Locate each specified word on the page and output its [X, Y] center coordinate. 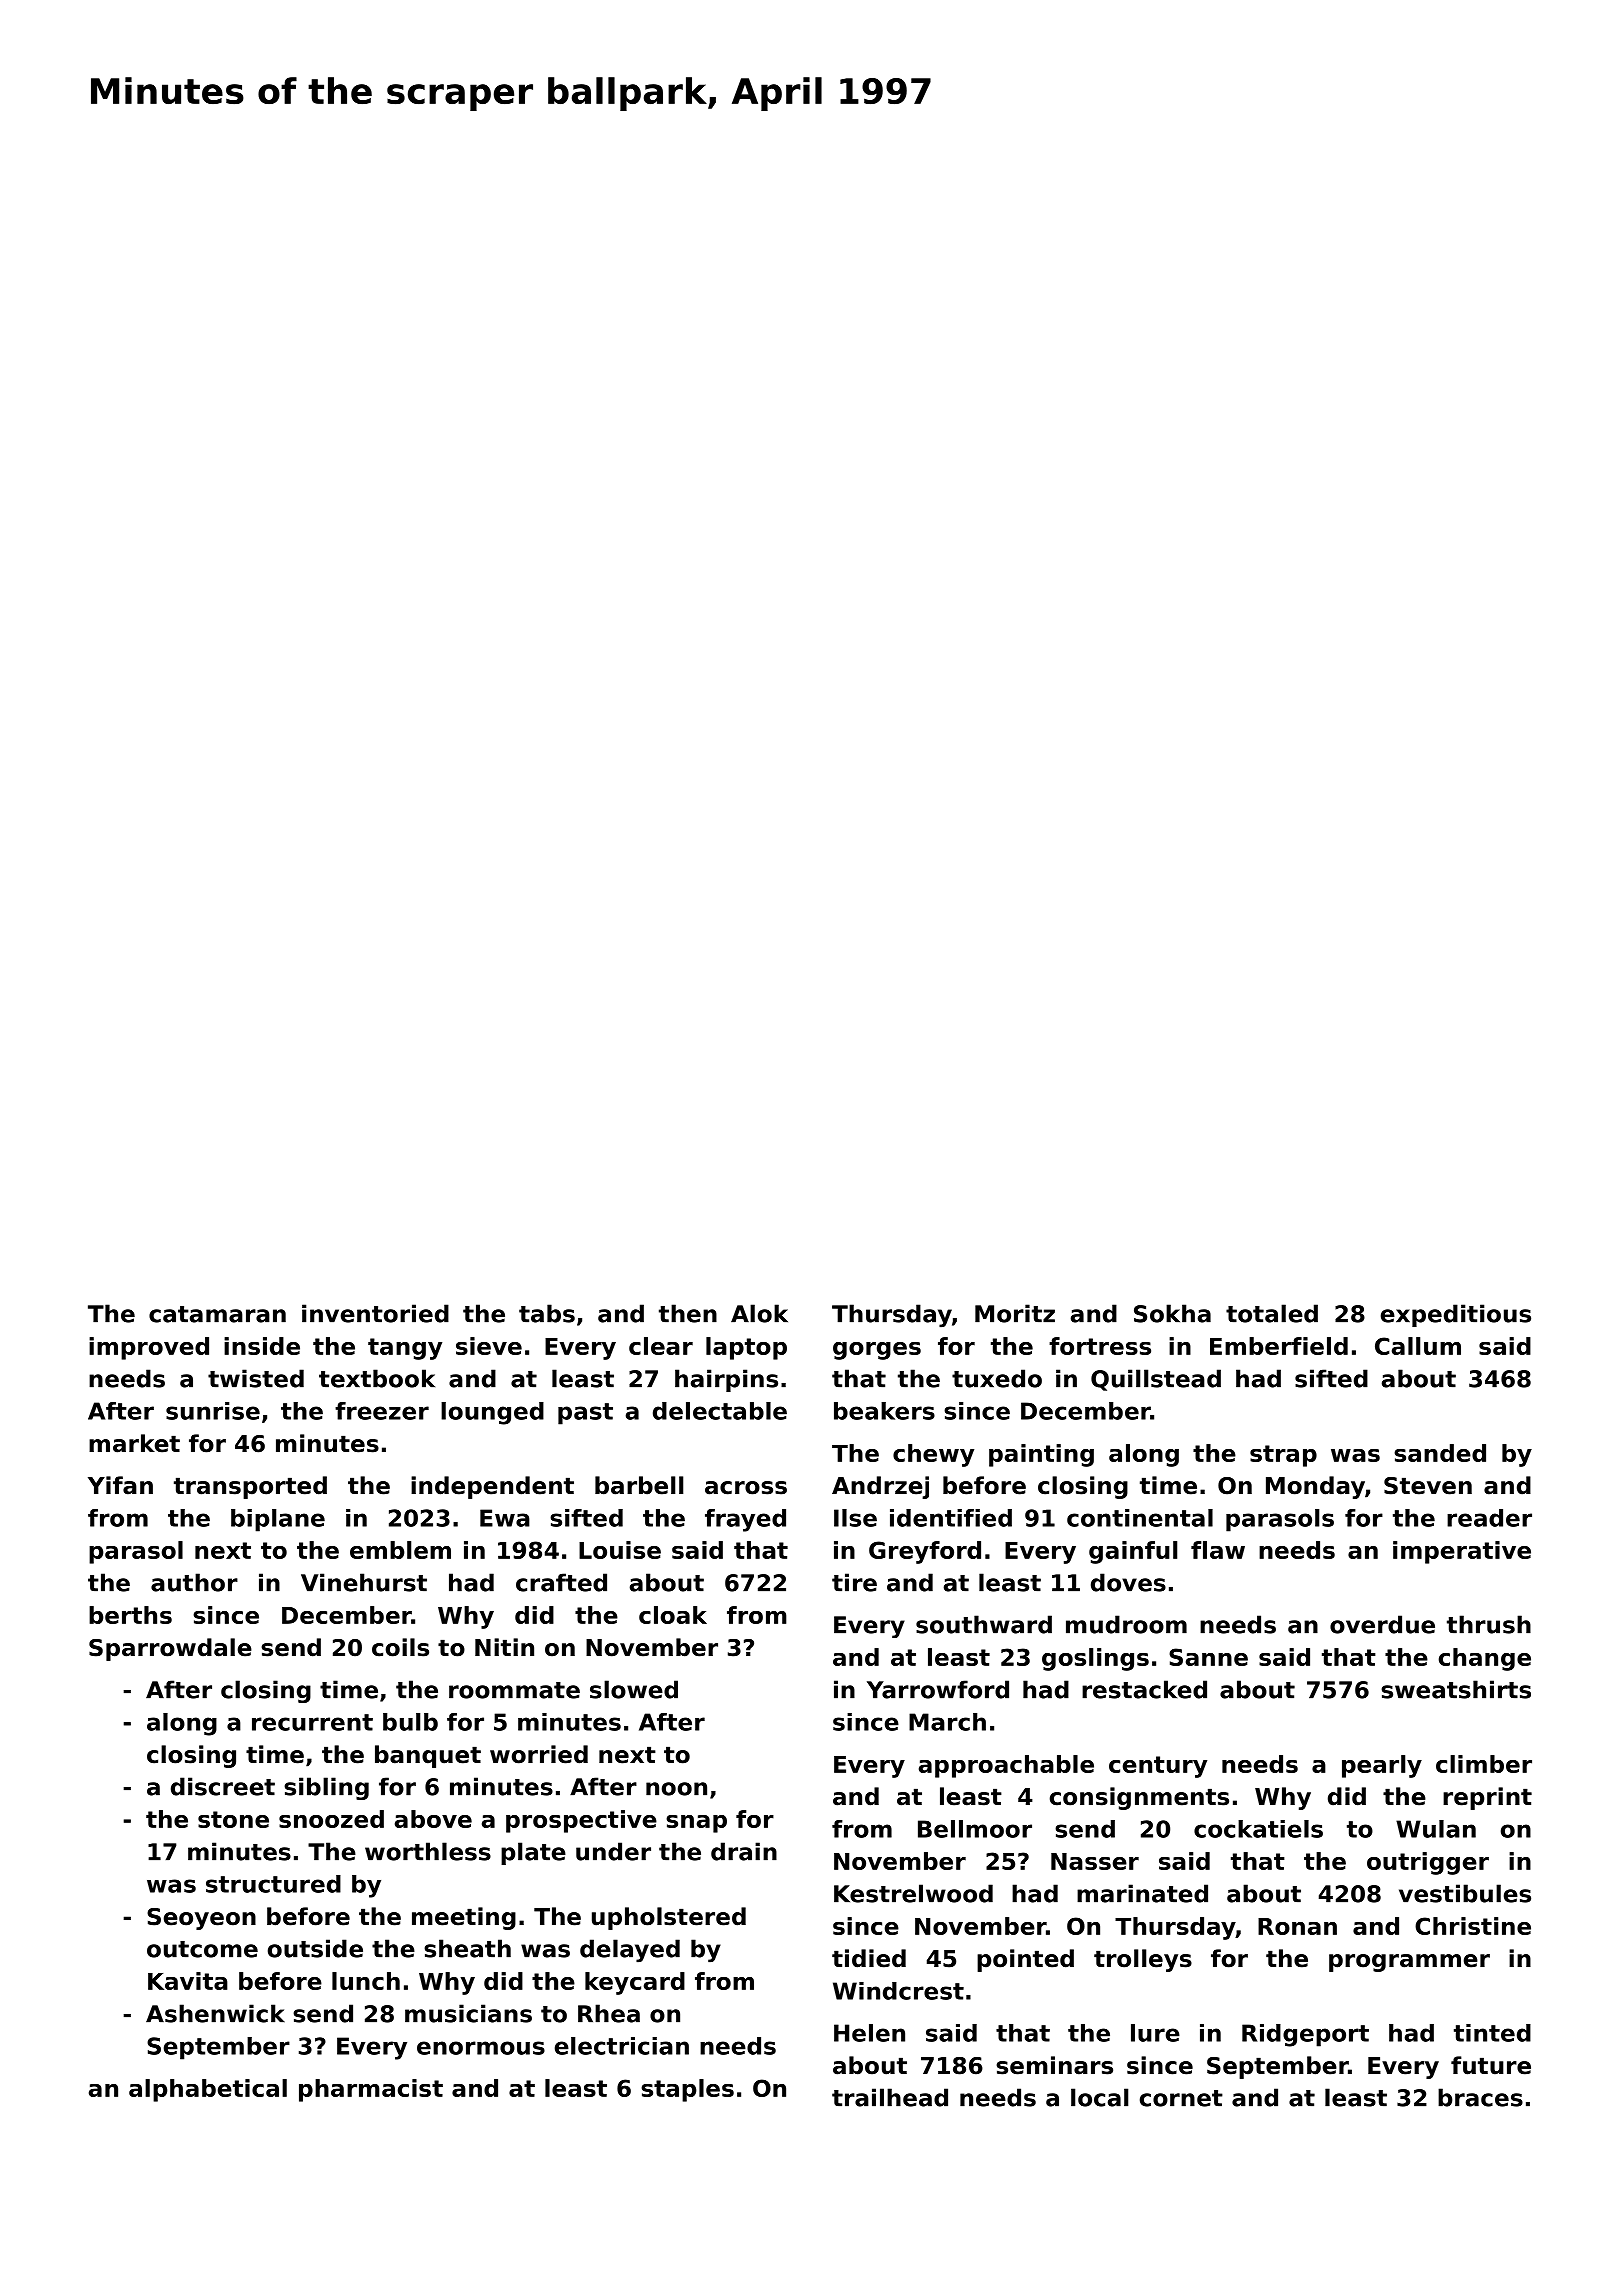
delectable [720, 1411]
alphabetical [208, 2090]
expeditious [1456, 1315]
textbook [377, 1378]
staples [687, 2090]
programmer [1409, 1963]
